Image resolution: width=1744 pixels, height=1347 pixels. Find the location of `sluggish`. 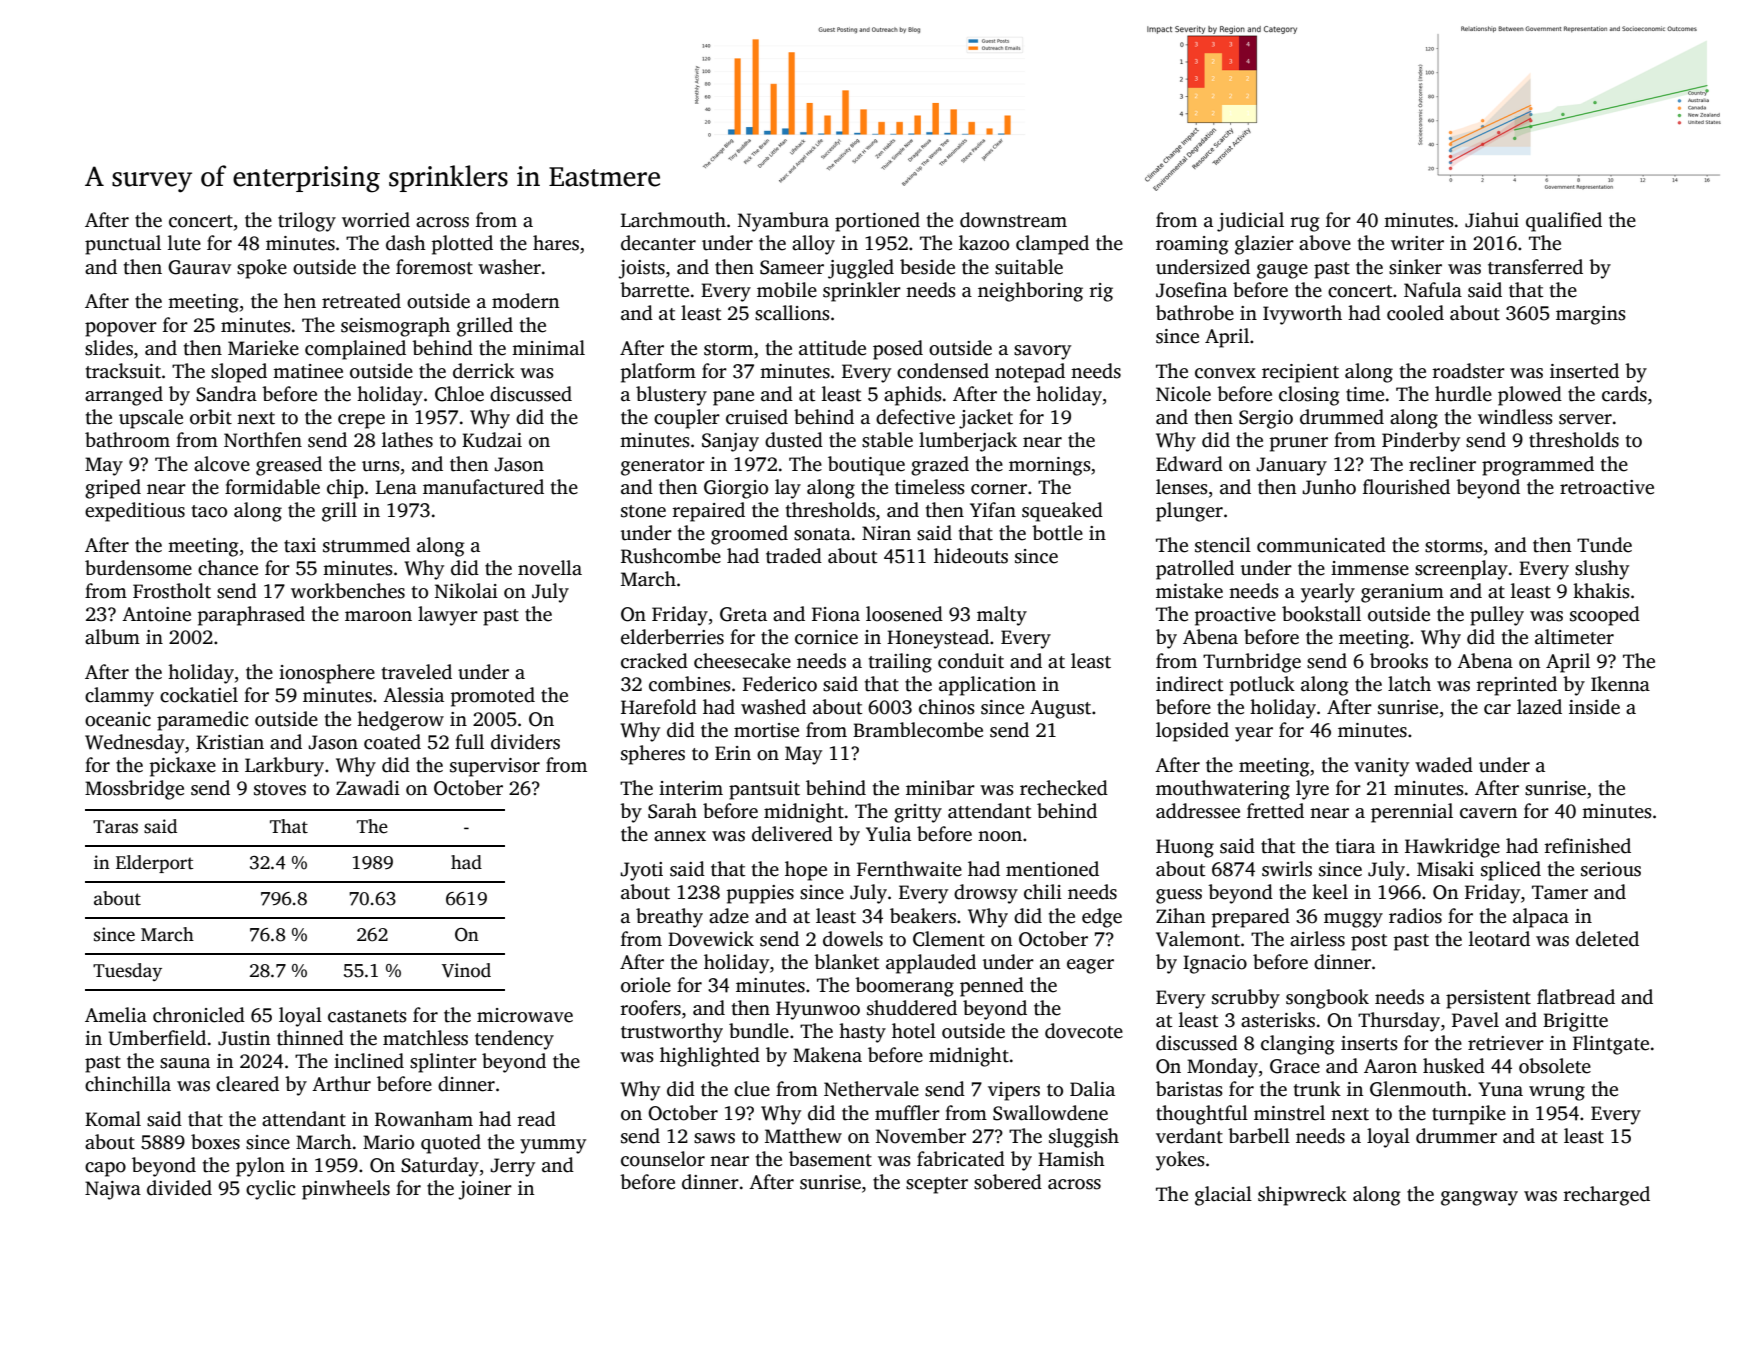

sluggish is located at coordinates (1084, 1138).
